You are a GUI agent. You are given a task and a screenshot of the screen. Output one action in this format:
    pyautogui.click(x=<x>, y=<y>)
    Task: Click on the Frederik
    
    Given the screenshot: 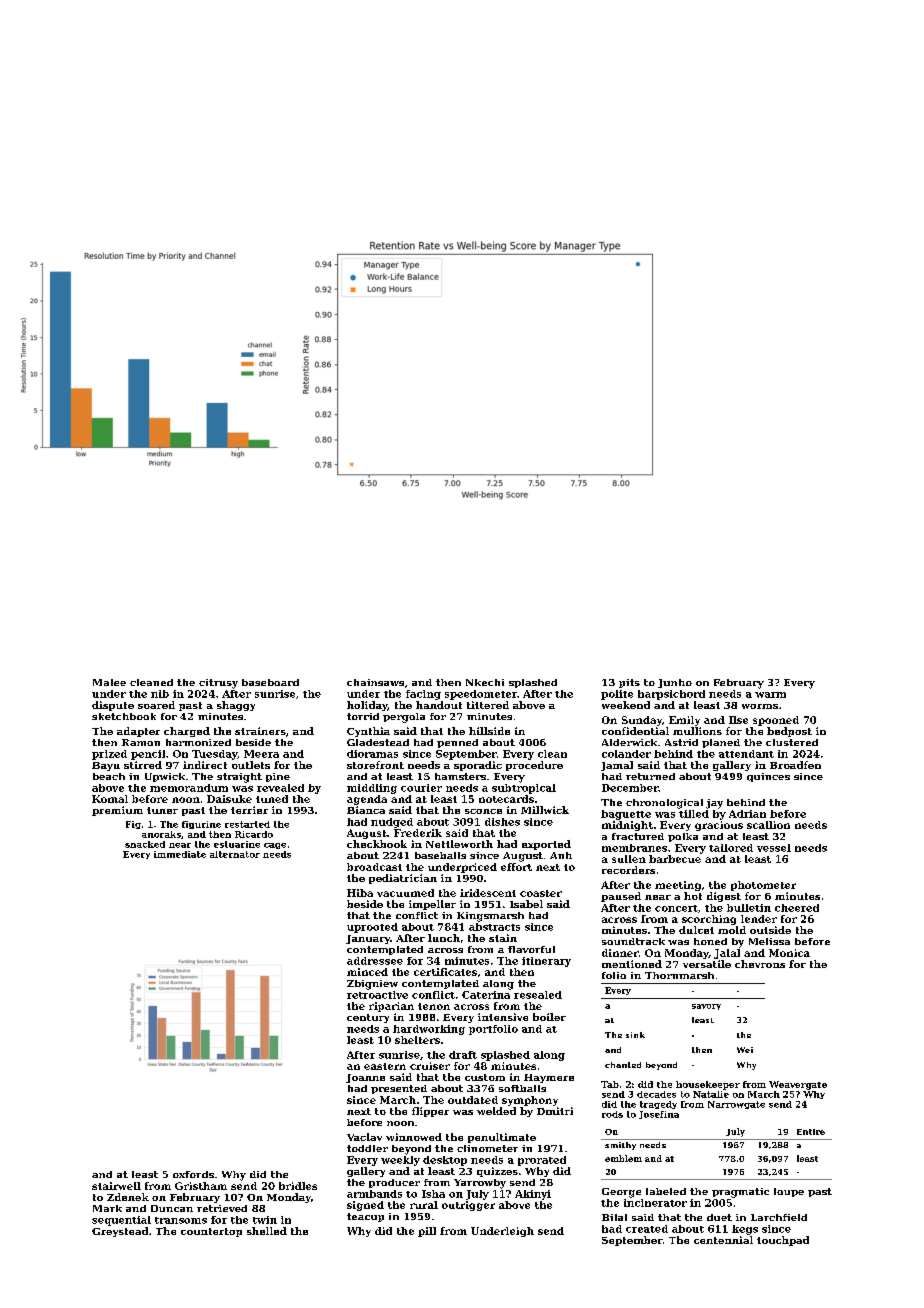 What is the action you would take?
    pyautogui.click(x=418, y=833)
